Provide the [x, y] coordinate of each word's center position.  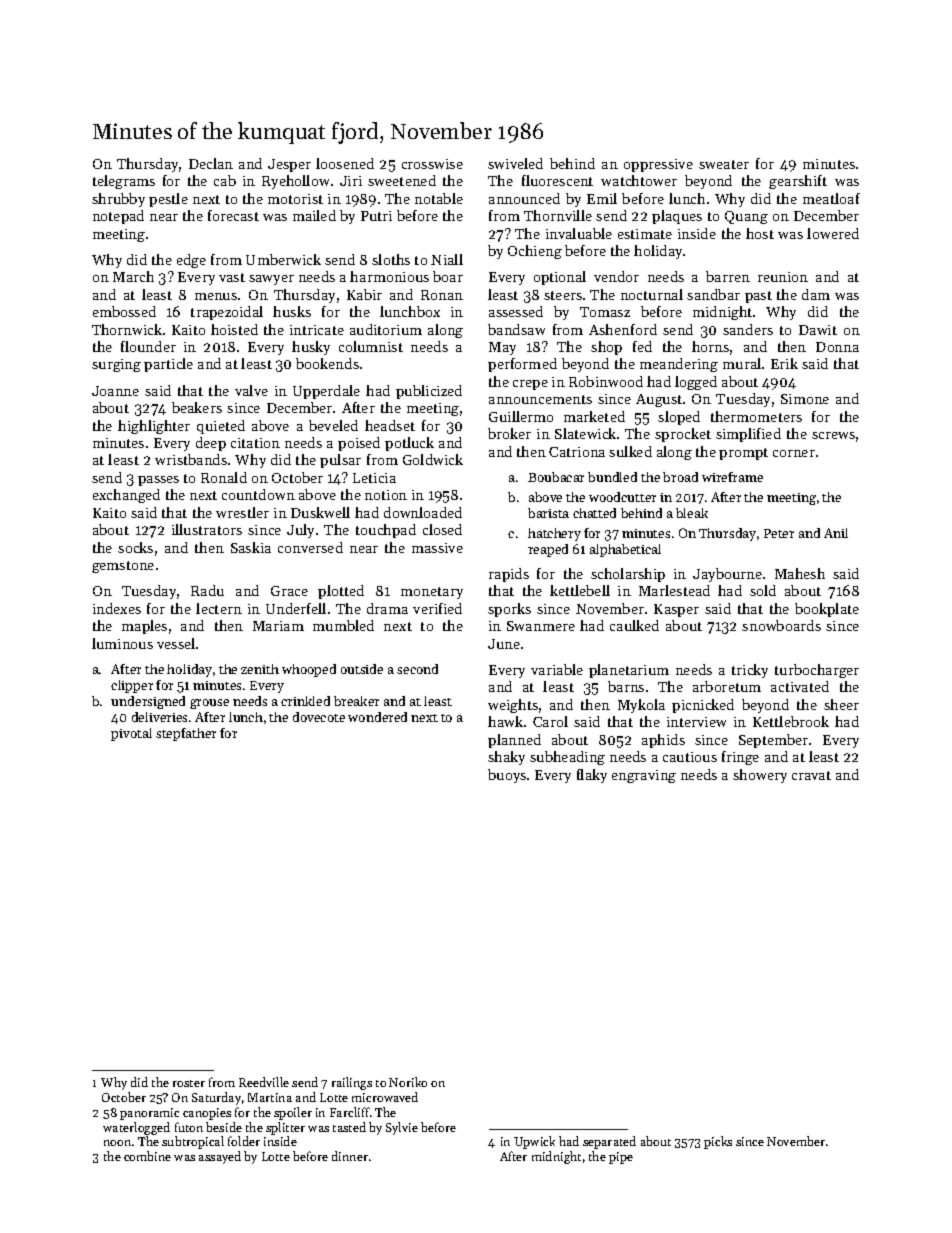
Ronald [224, 477]
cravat [811, 775]
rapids [509, 575]
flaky [592, 776]
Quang [746, 217]
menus [216, 296]
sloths [391, 259]
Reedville [264, 1082]
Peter [779, 533]
